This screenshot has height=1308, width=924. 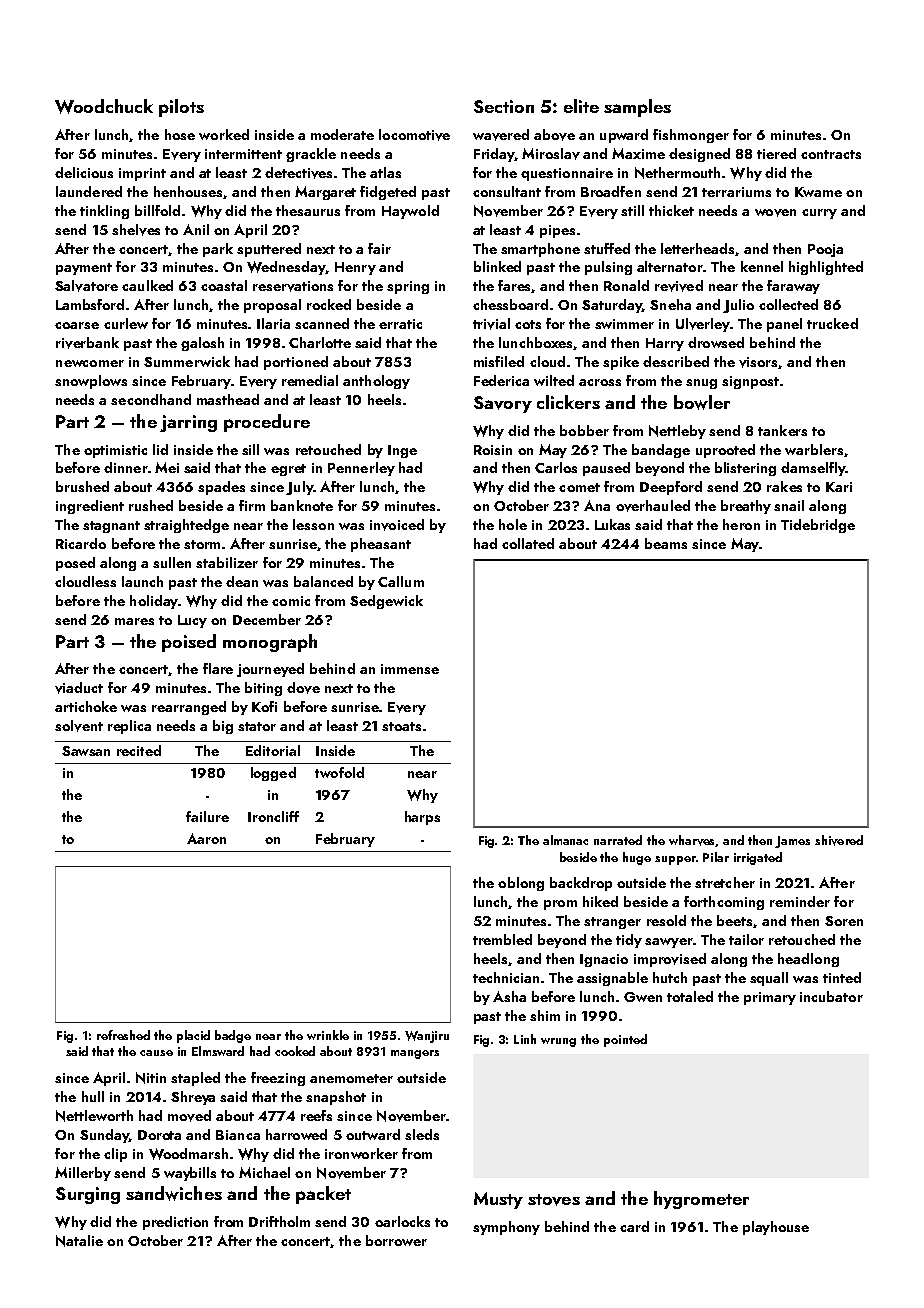 I want to click on wrinkle, so click(x=328, y=1035).
